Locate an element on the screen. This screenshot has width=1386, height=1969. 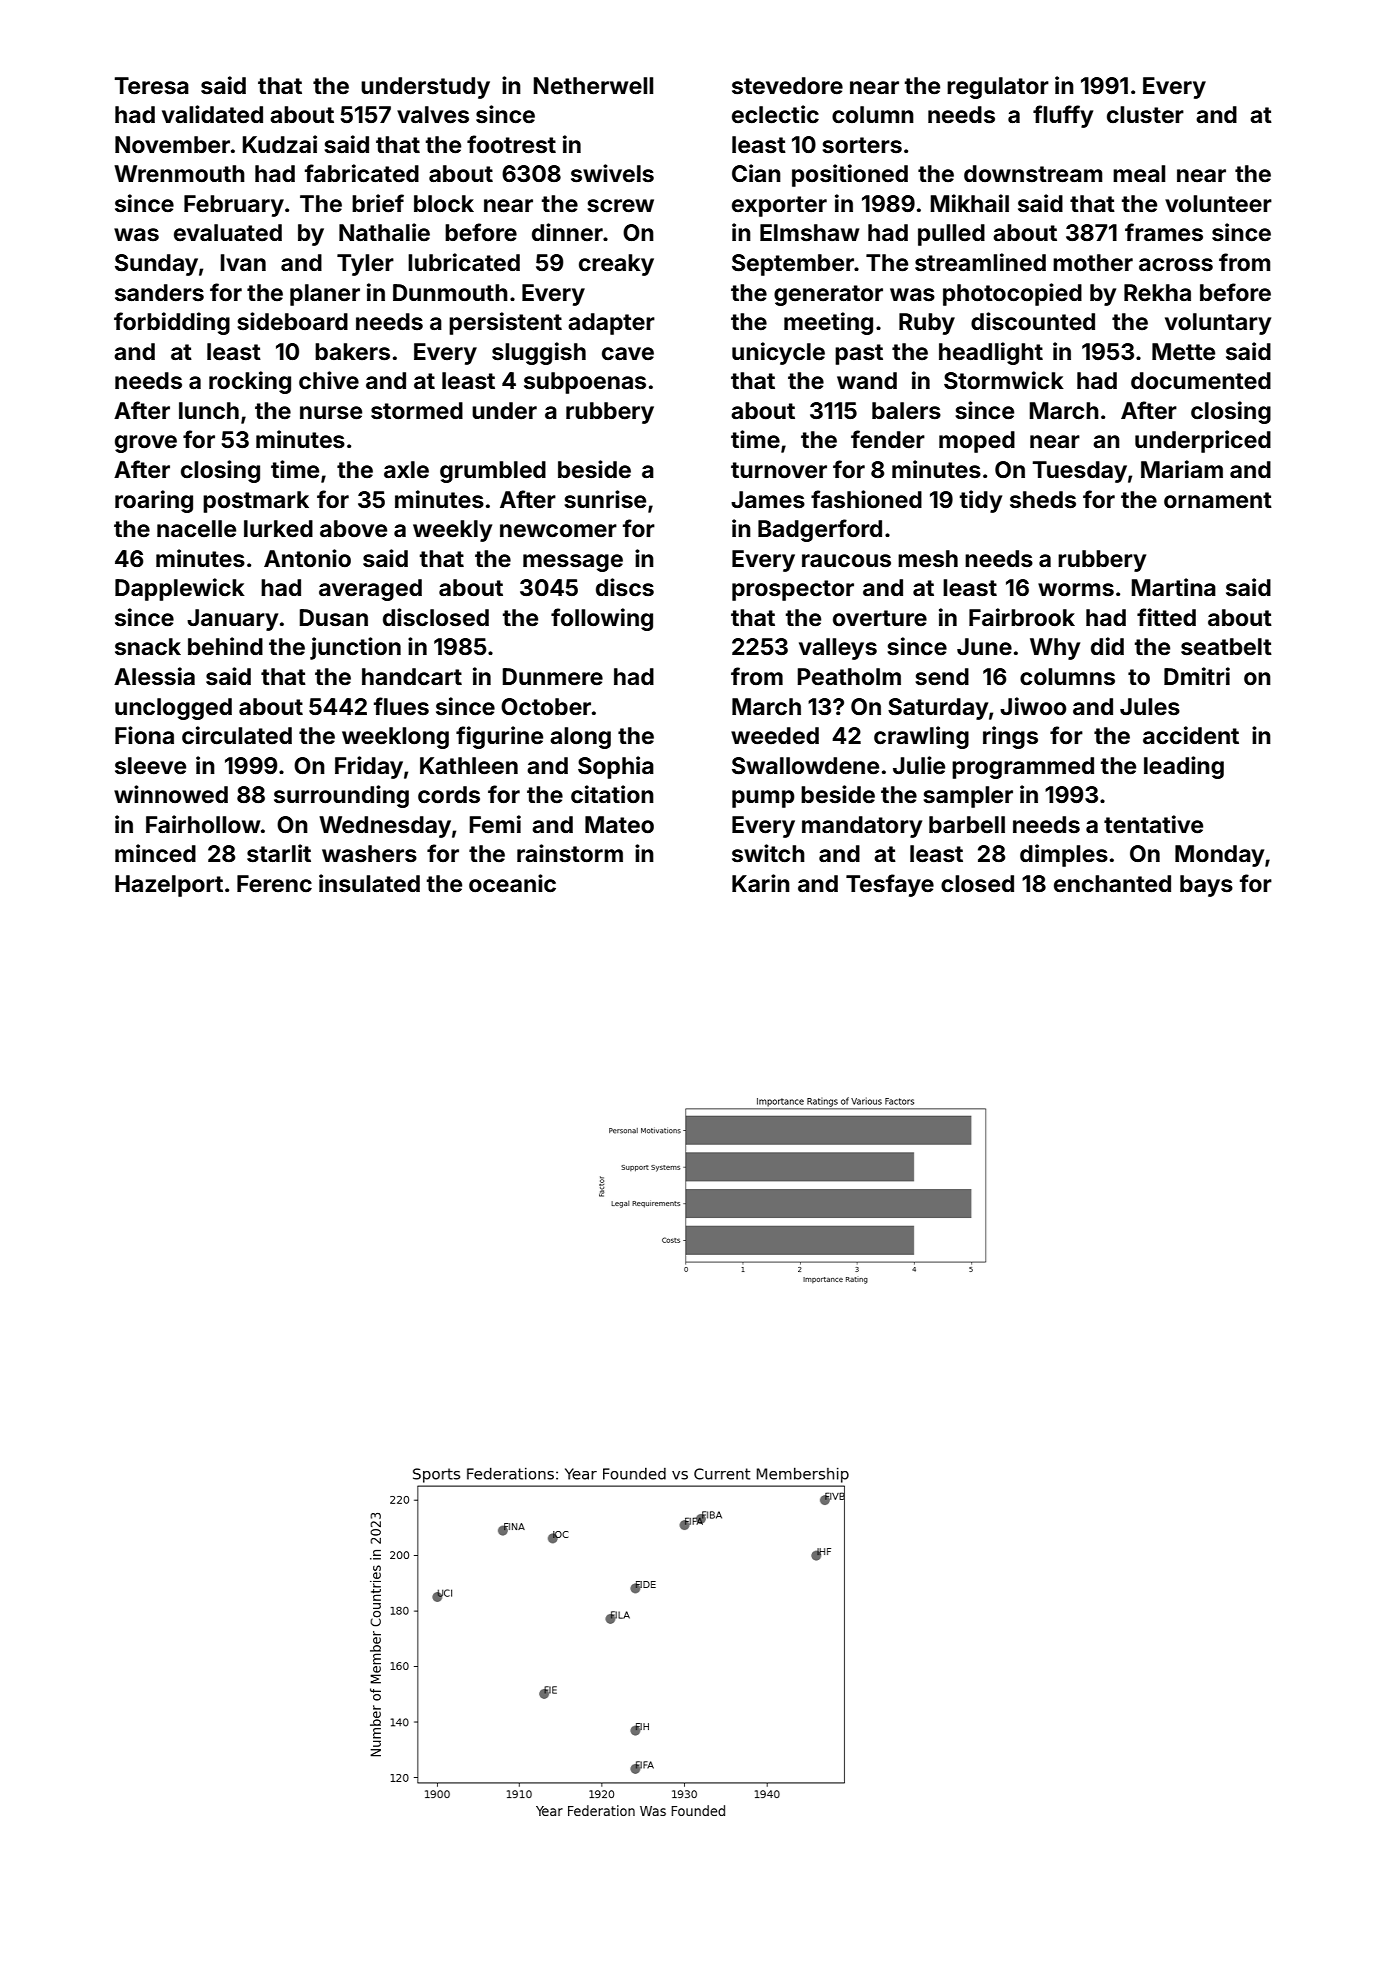
documented is located at coordinates (1201, 381).
